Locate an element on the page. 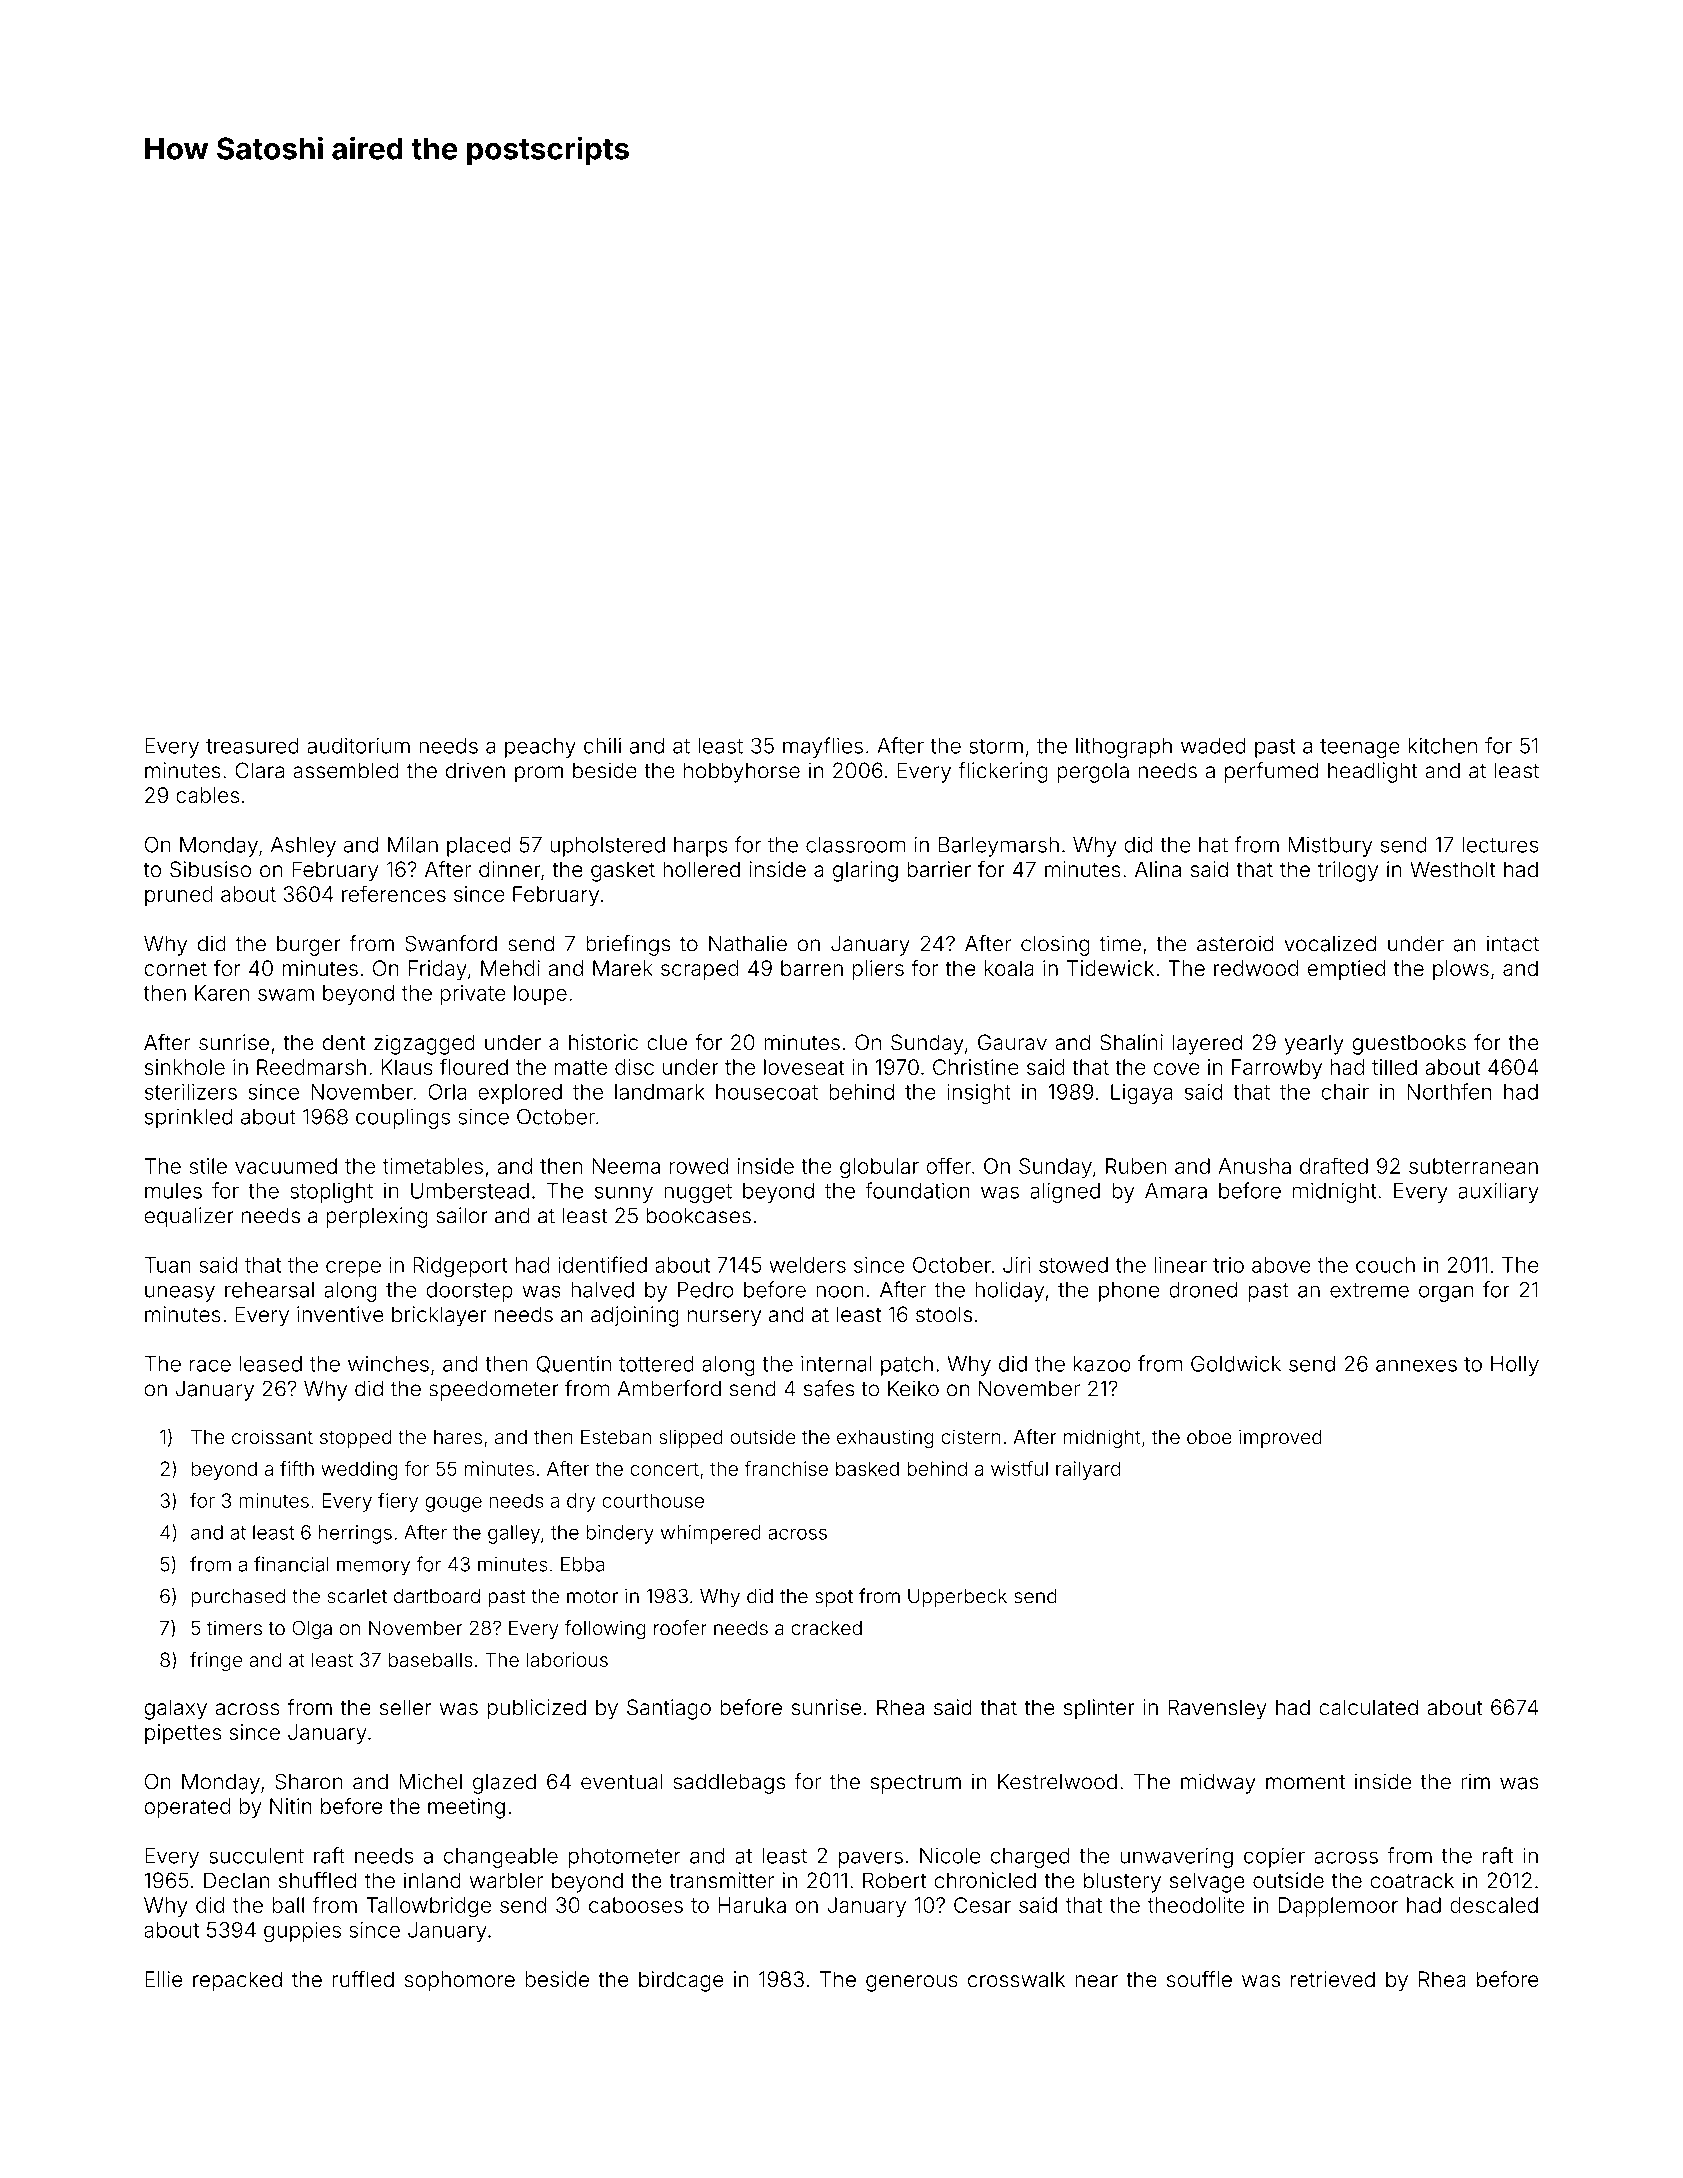  midway is located at coordinates (1218, 1783).
